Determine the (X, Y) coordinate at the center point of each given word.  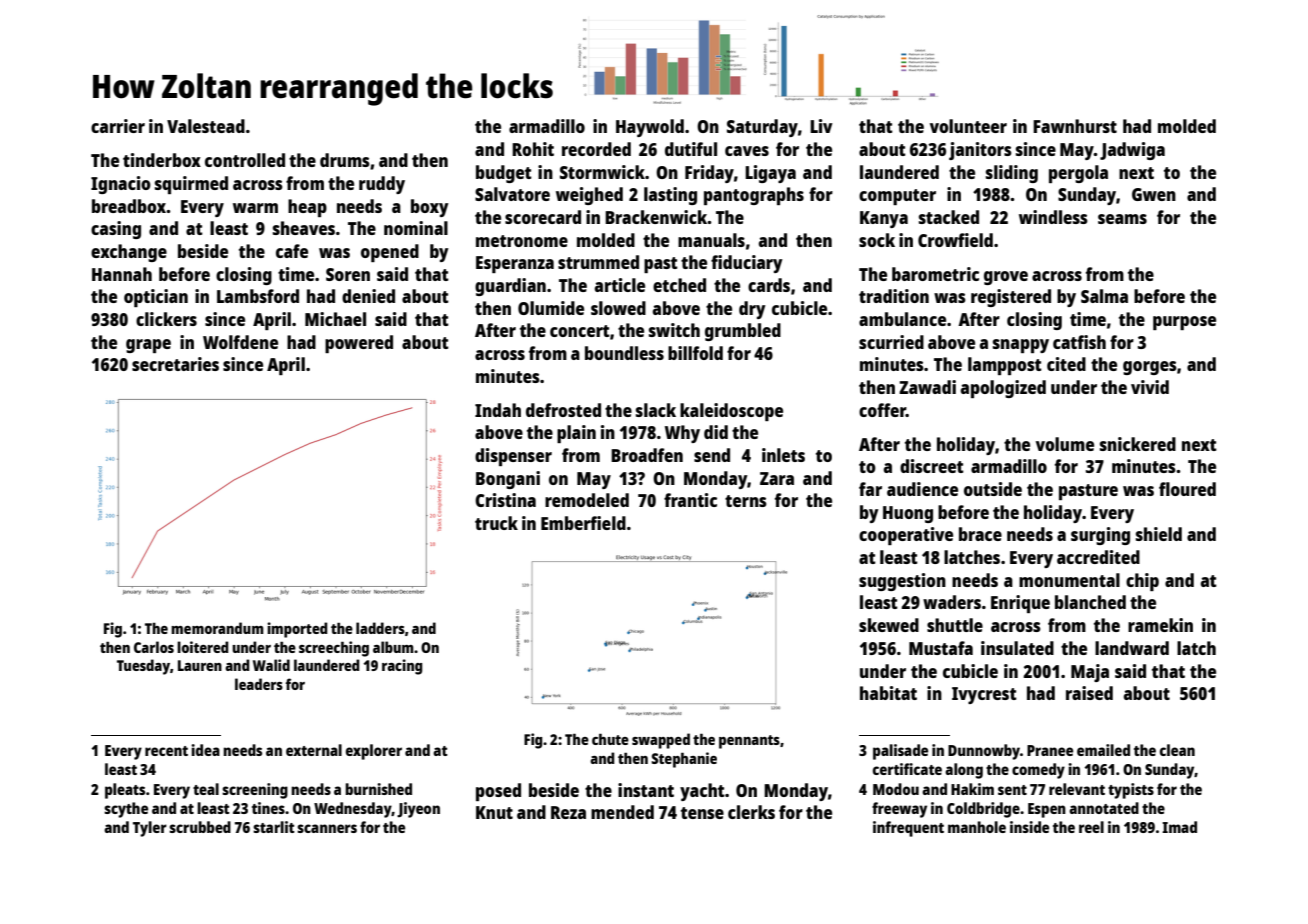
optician (156, 298)
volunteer (968, 126)
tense (702, 813)
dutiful (691, 149)
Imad (1179, 827)
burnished (378, 789)
